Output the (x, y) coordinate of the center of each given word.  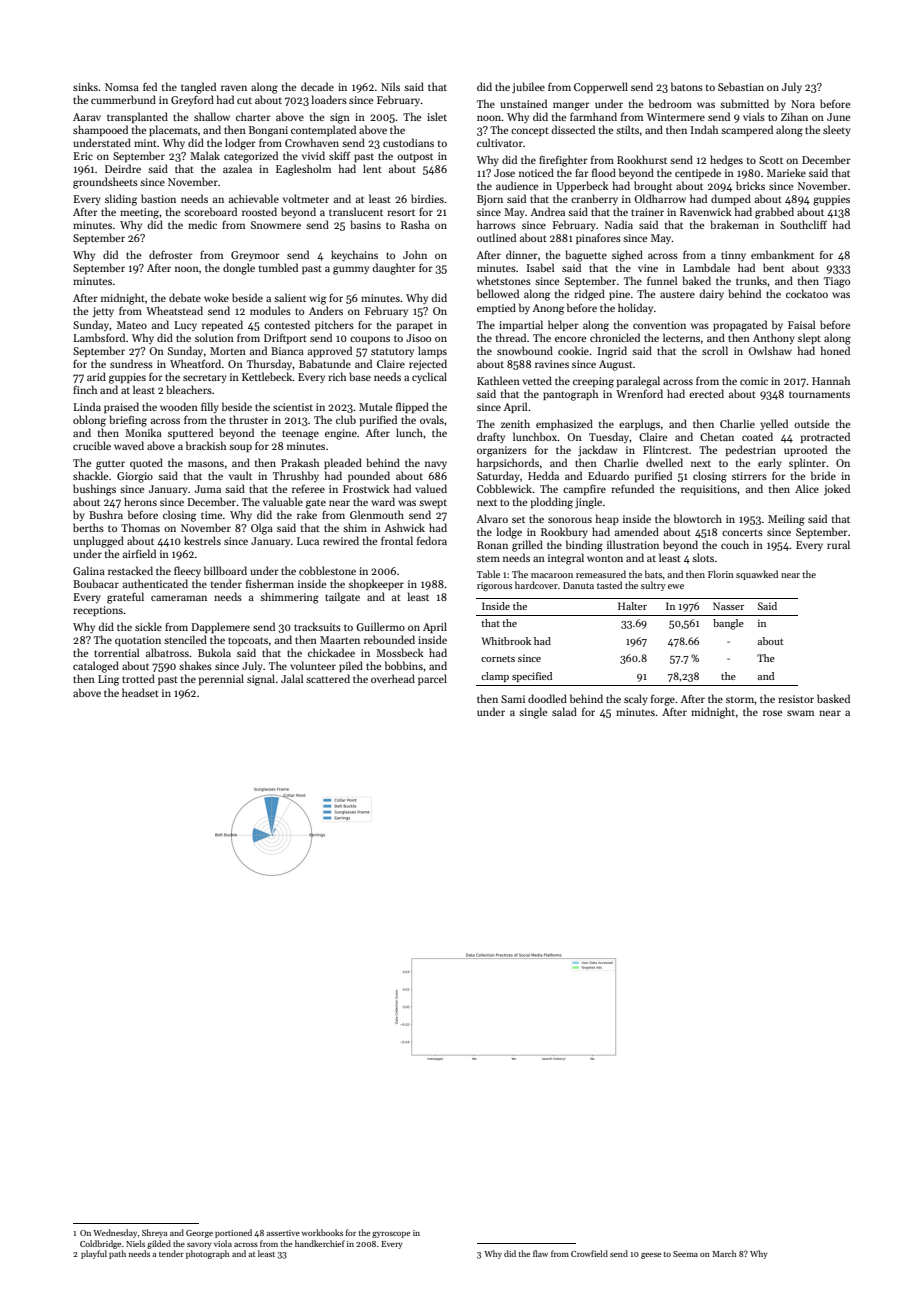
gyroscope (391, 1235)
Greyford (192, 100)
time (211, 515)
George (199, 1234)
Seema (685, 1254)
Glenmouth (377, 514)
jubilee (528, 88)
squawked (757, 575)
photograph (207, 1254)
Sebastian (741, 86)
